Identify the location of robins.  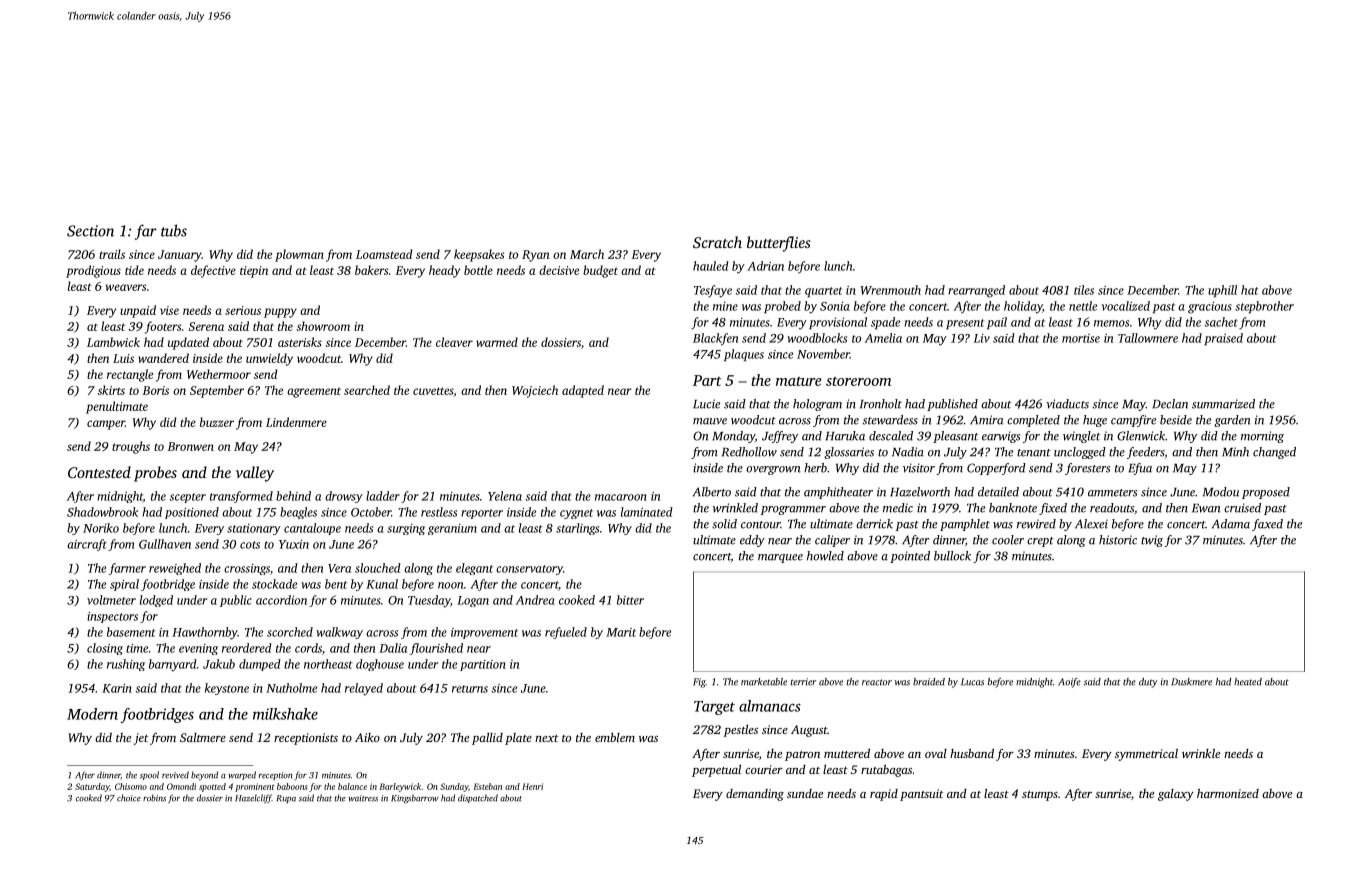
(154, 798).
